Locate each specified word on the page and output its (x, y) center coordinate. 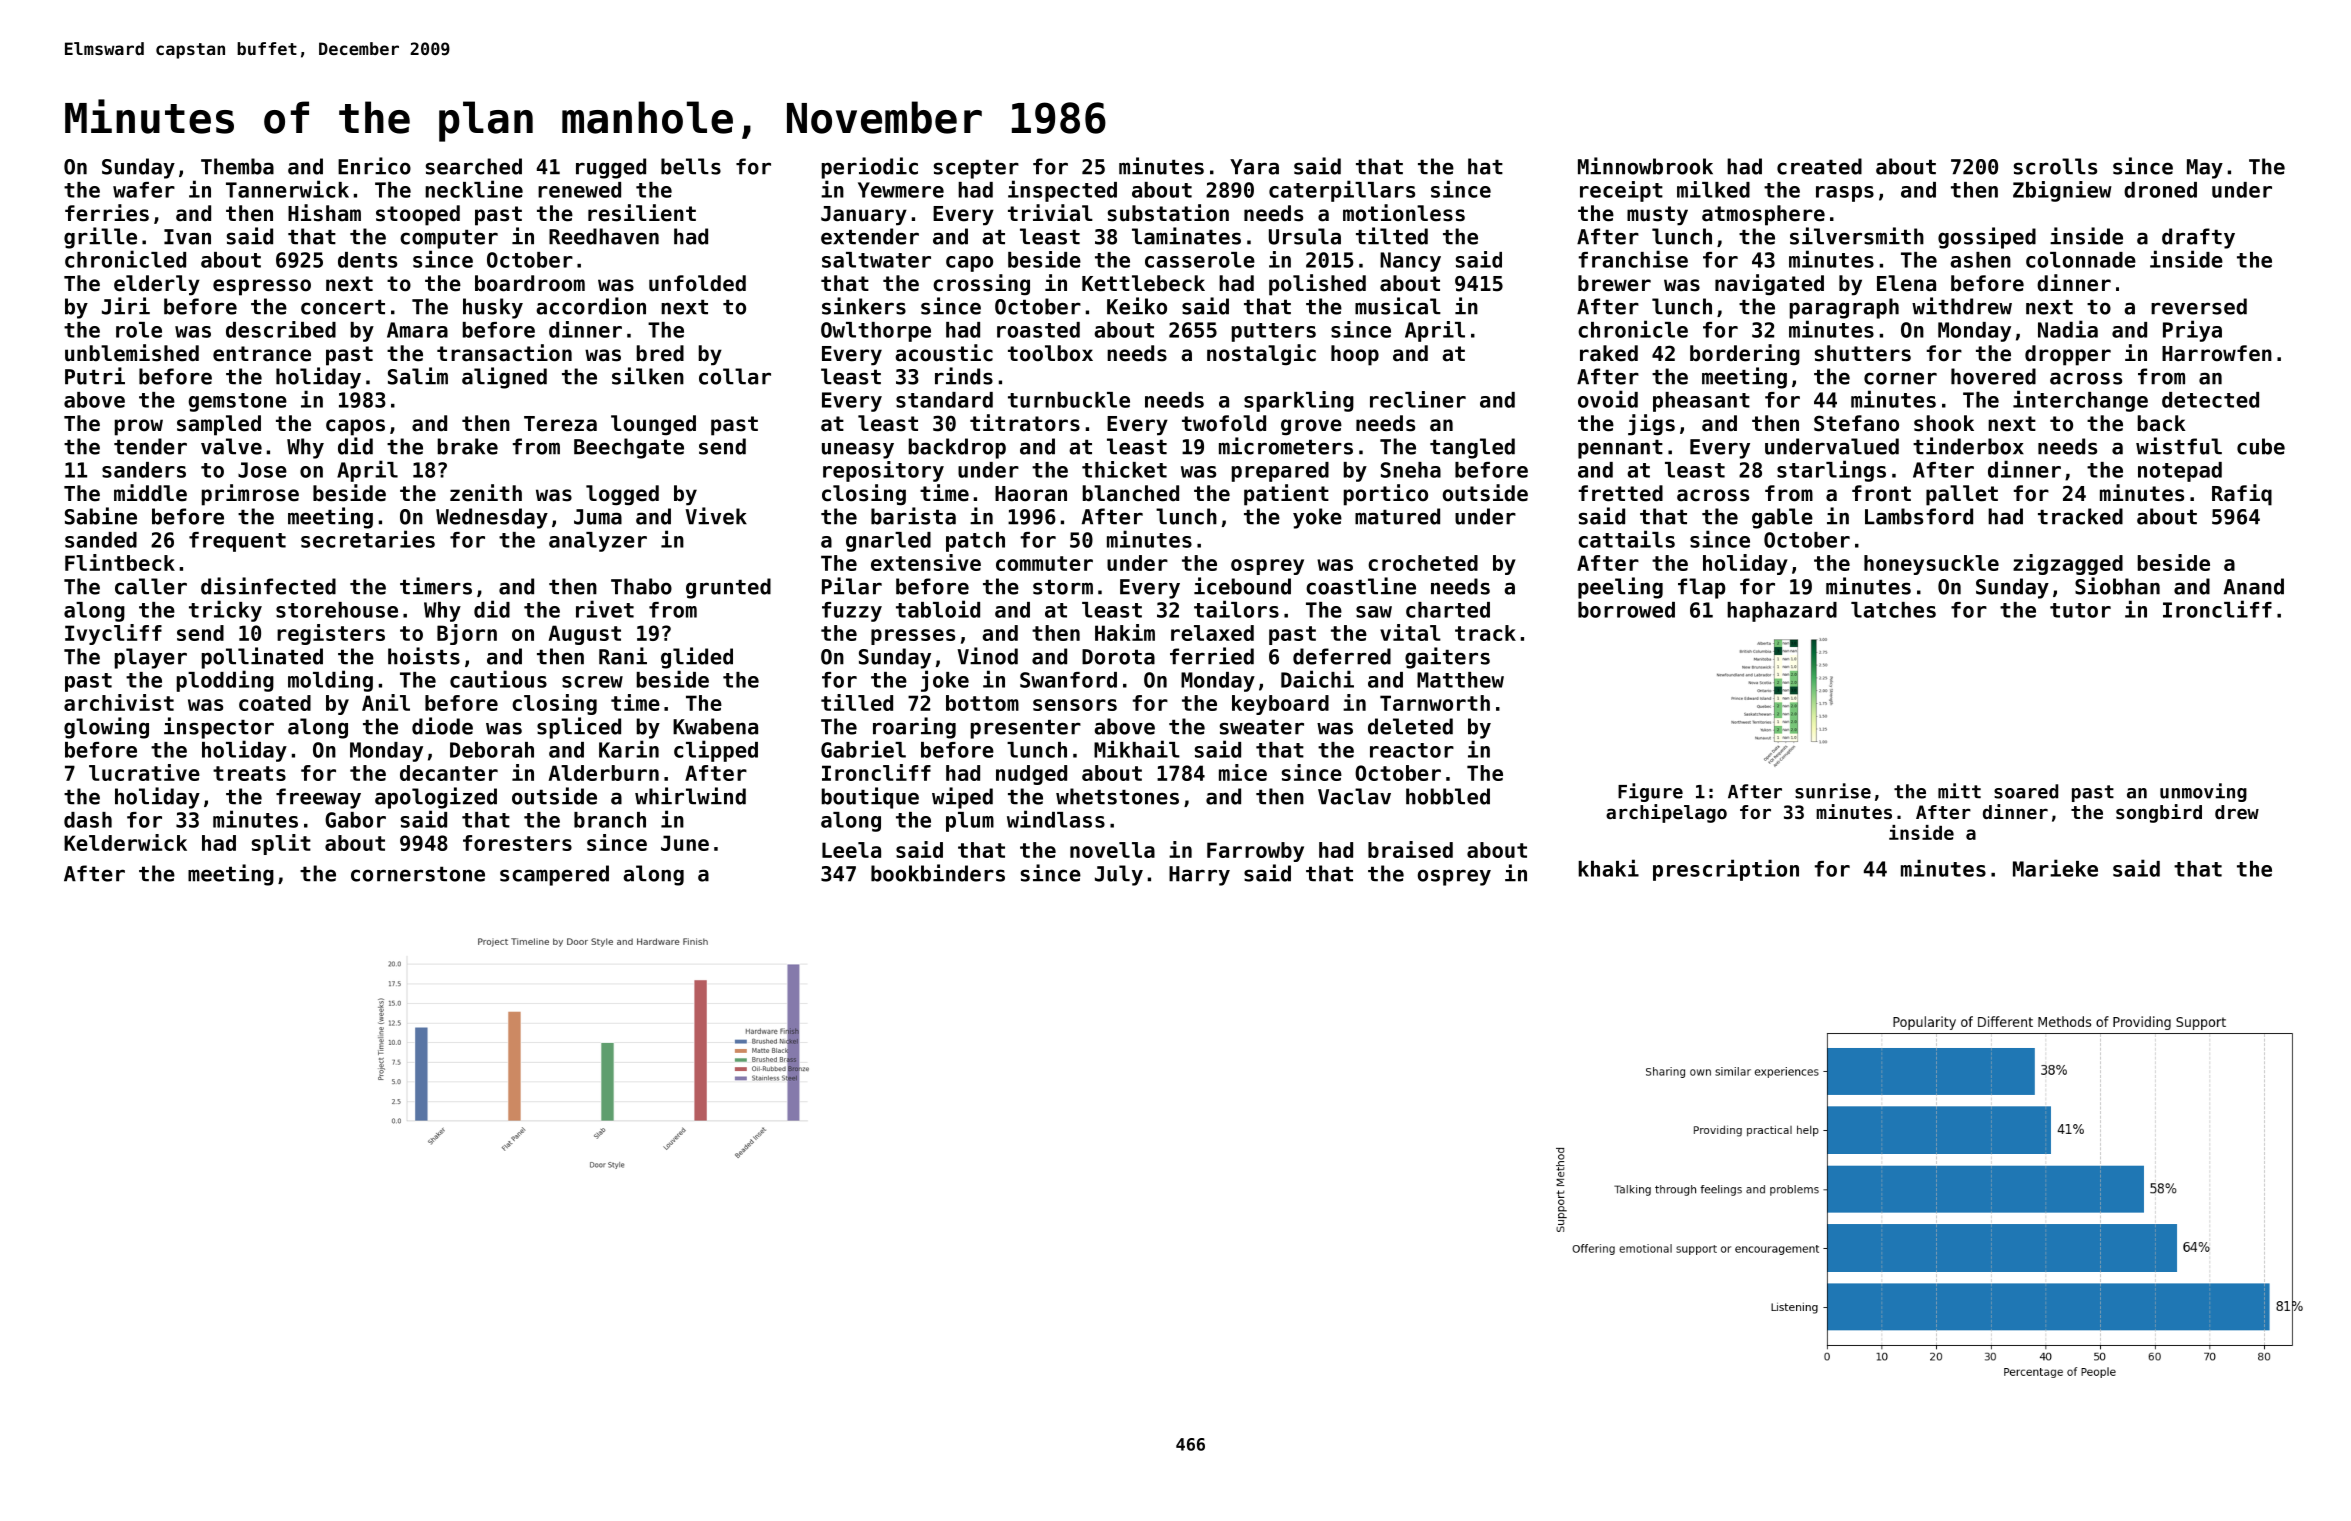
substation (1168, 213)
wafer (144, 190)
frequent (237, 542)
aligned (504, 378)
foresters (517, 843)
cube (2261, 446)
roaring (914, 728)
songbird (2159, 813)
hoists (424, 656)
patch (975, 542)
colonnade (2081, 260)
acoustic (944, 353)
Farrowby (1255, 852)
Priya (2192, 331)
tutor (2080, 610)
